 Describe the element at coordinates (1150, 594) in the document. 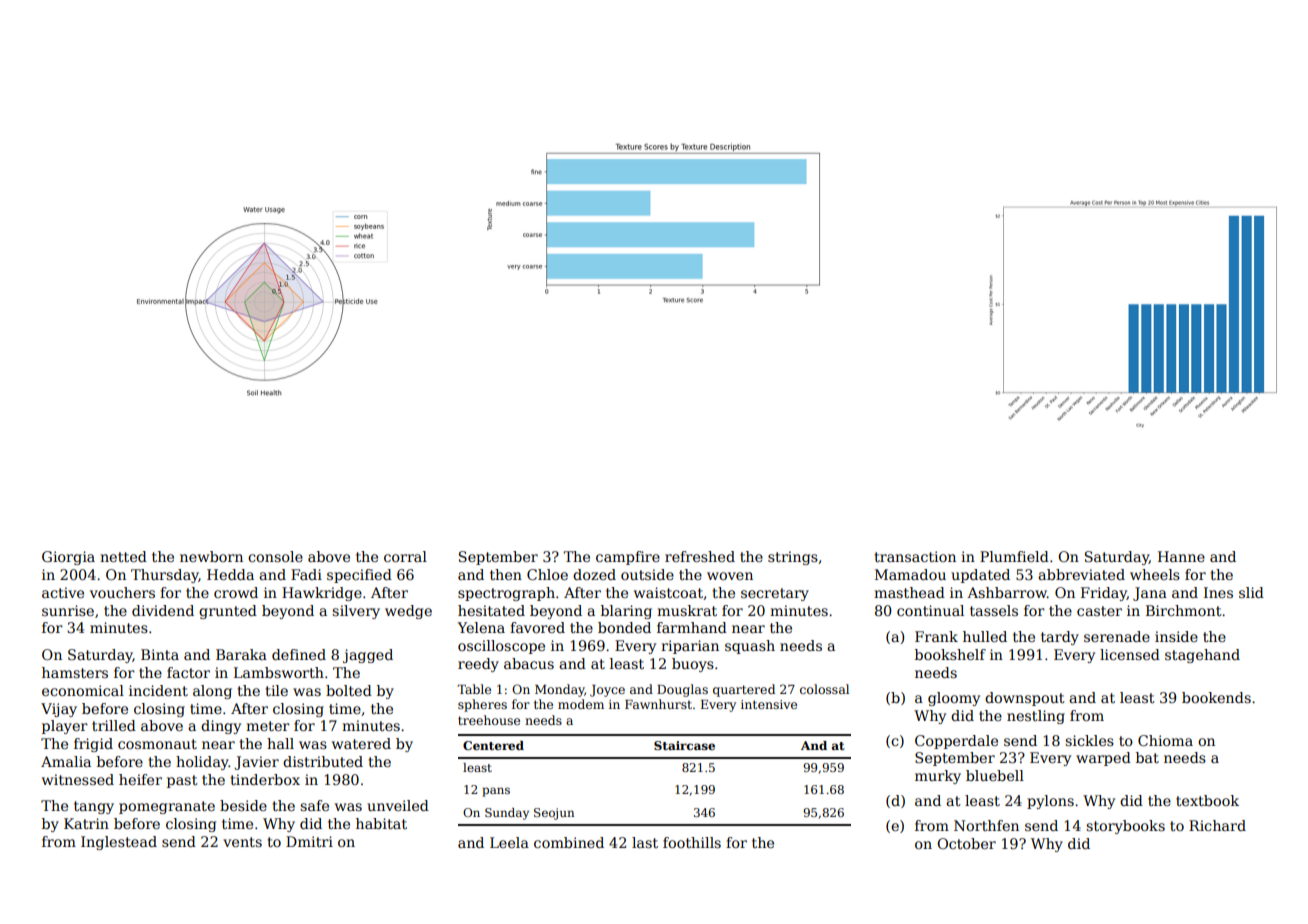

I see `Jana` at that location.
